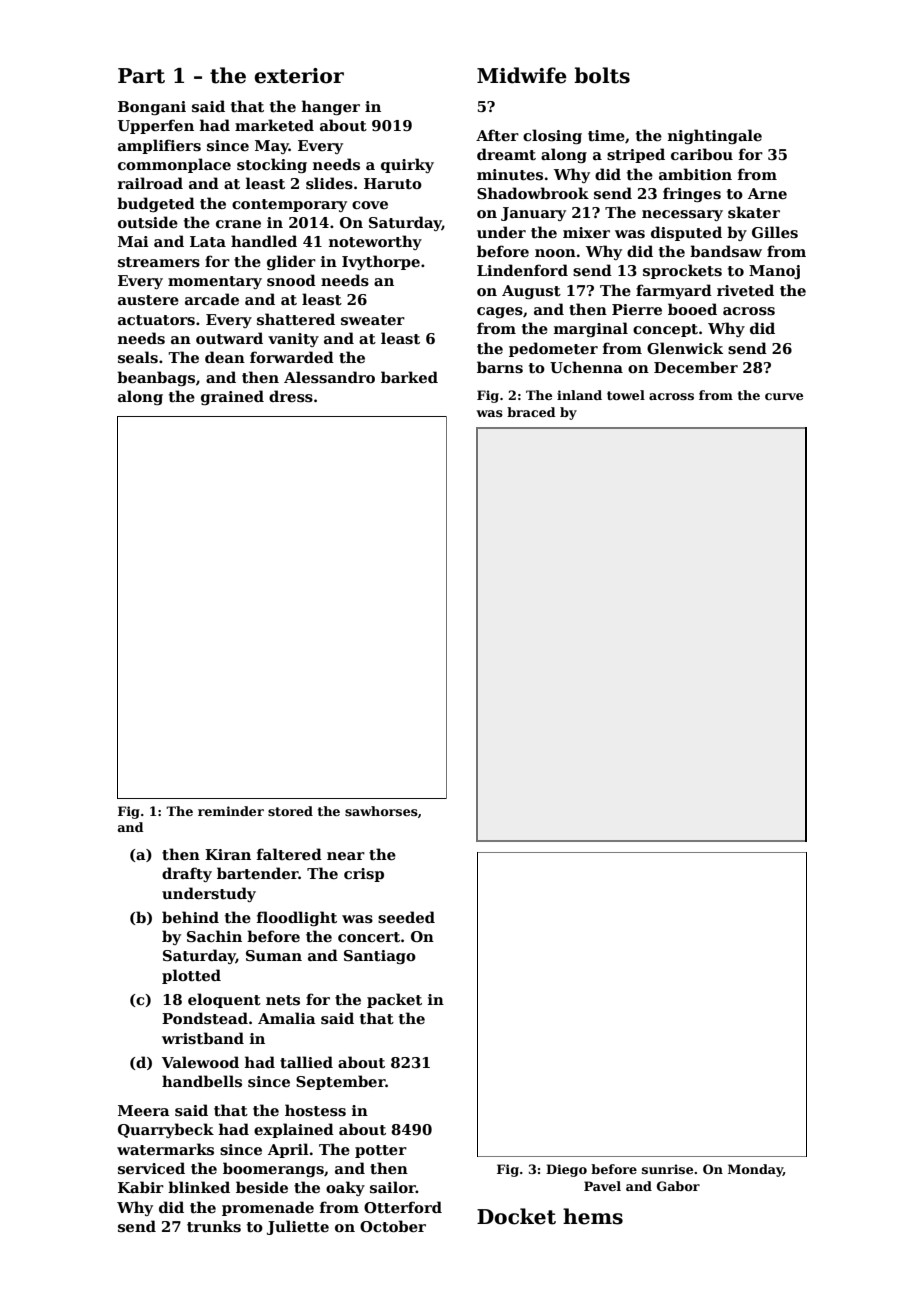  Describe the element at coordinates (406, 917) in the screenshot. I see `seeded` at that location.
